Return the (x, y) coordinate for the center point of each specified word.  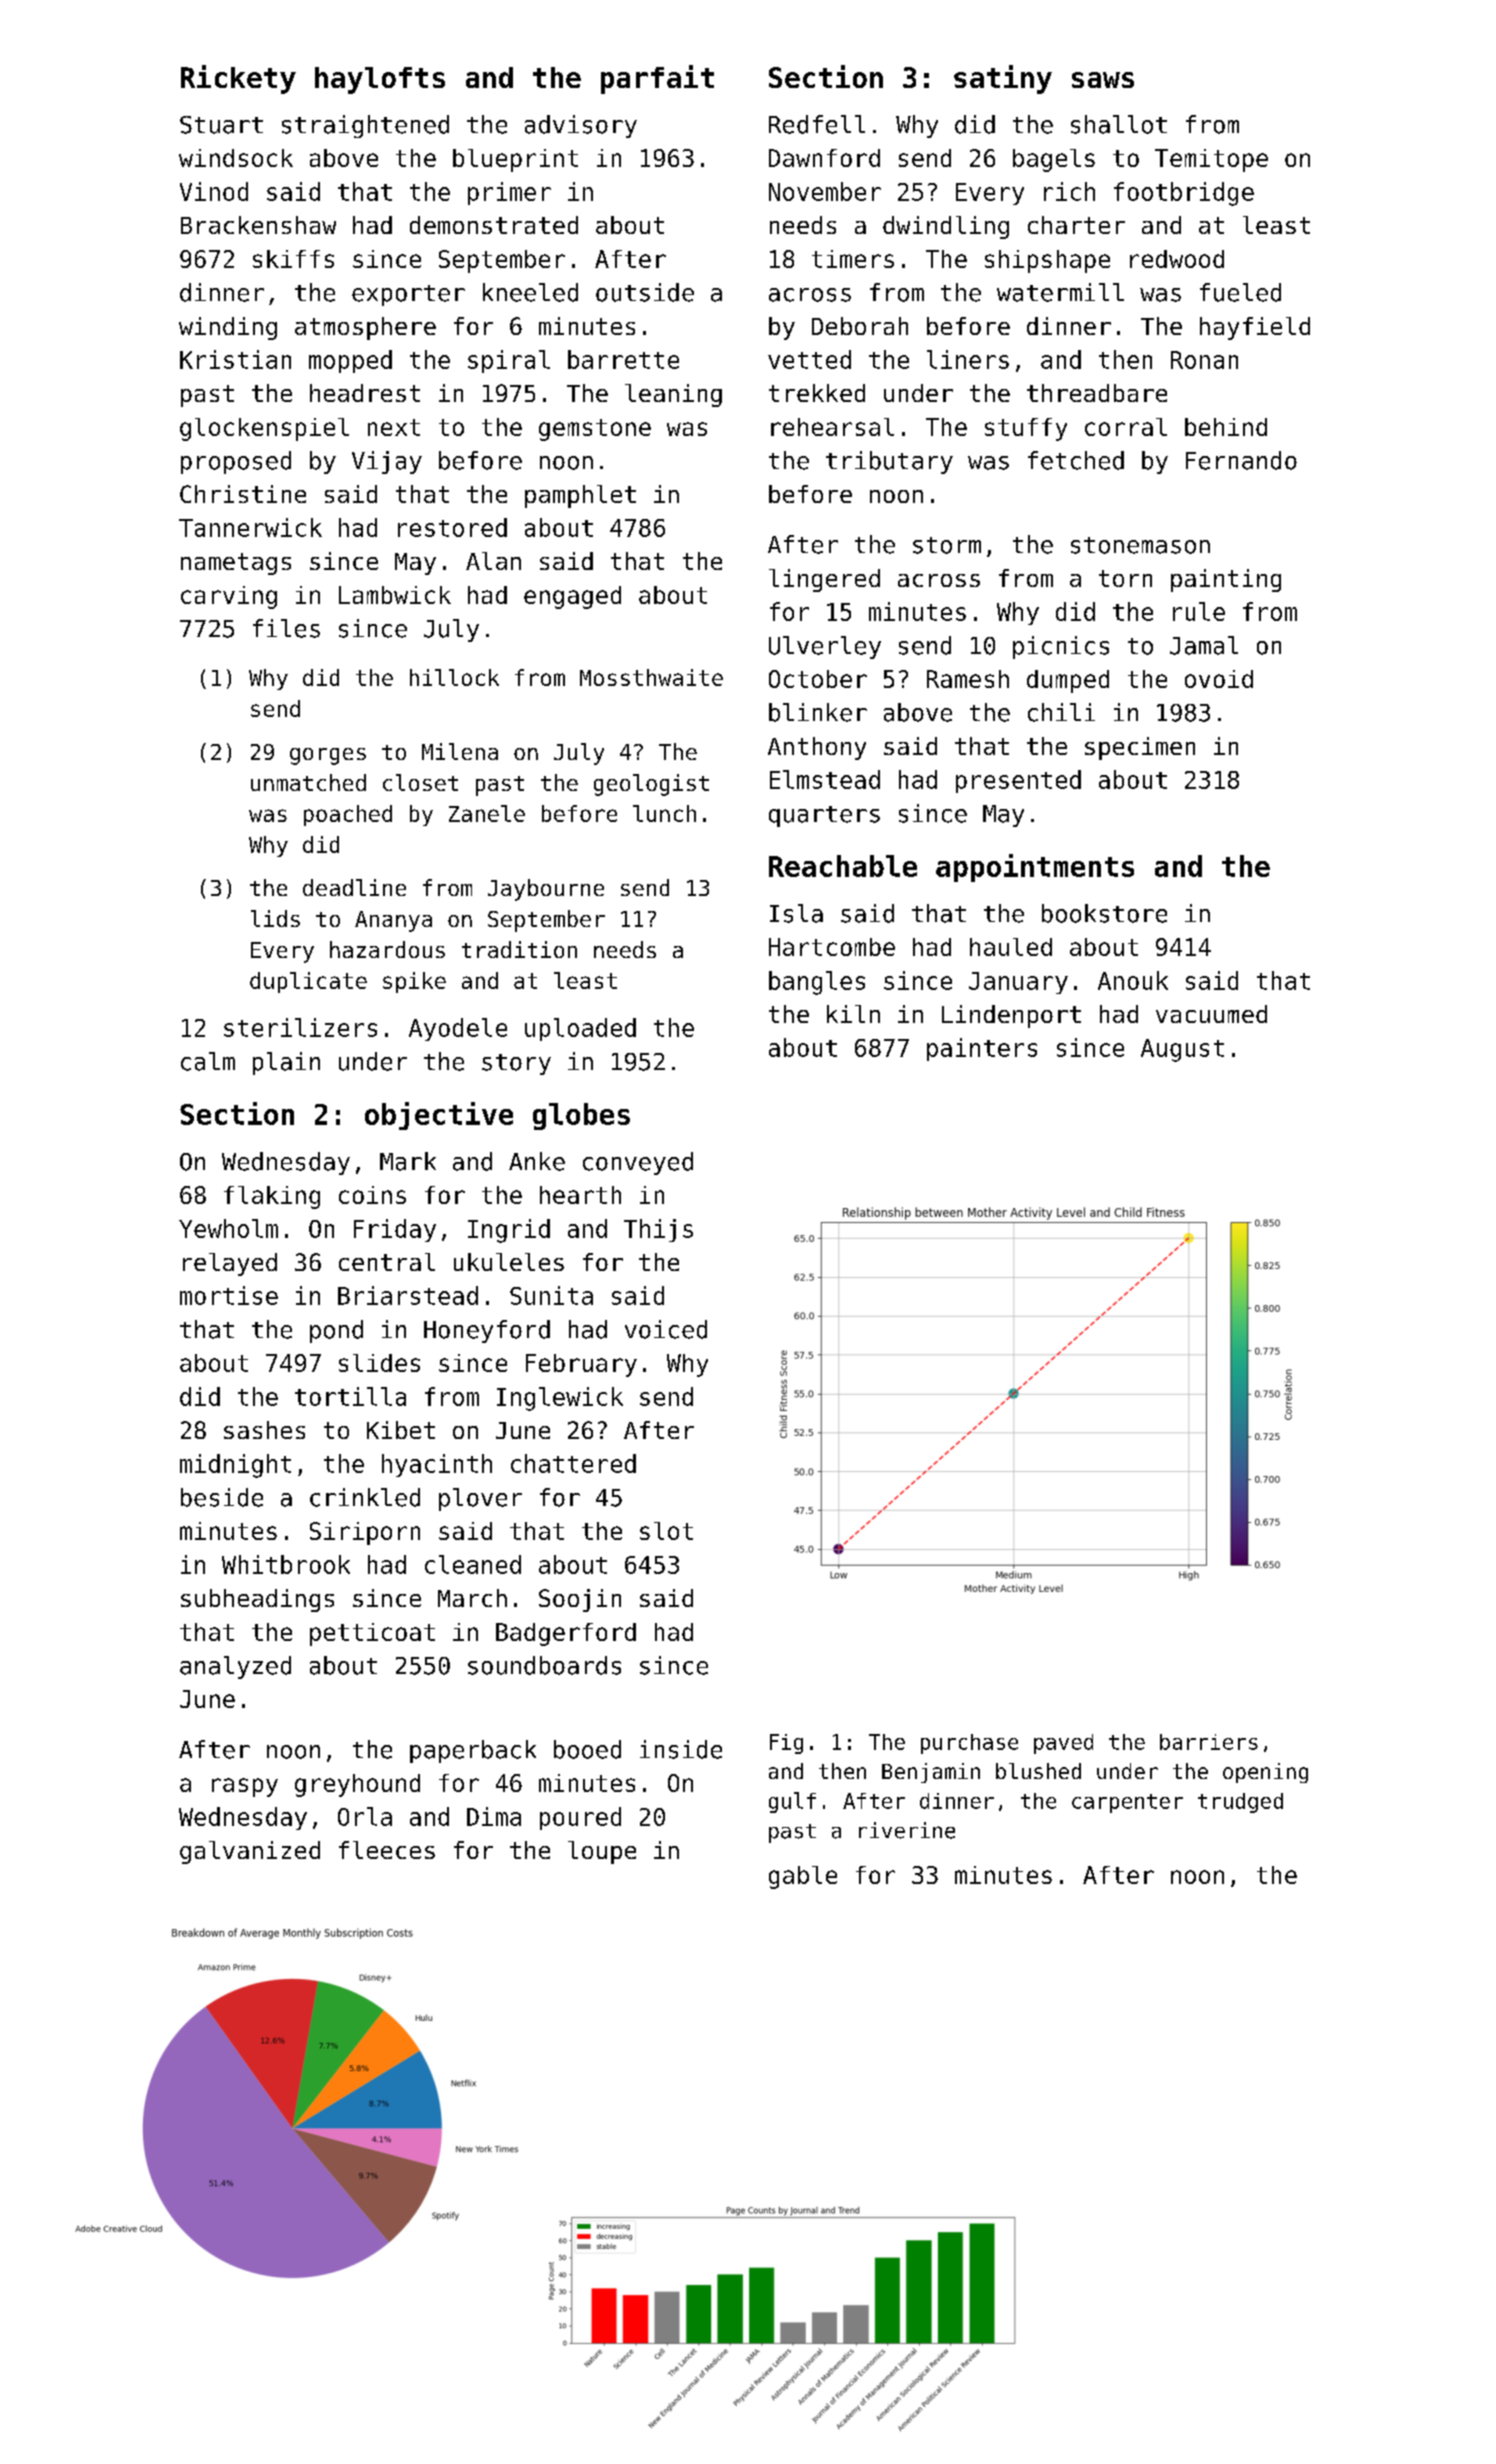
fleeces (387, 1850)
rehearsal (832, 427)
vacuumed (1211, 1014)
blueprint (515, 160)
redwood (1177, 259)
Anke (537, 1161)
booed (587, 1749)
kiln (853, 1014)
